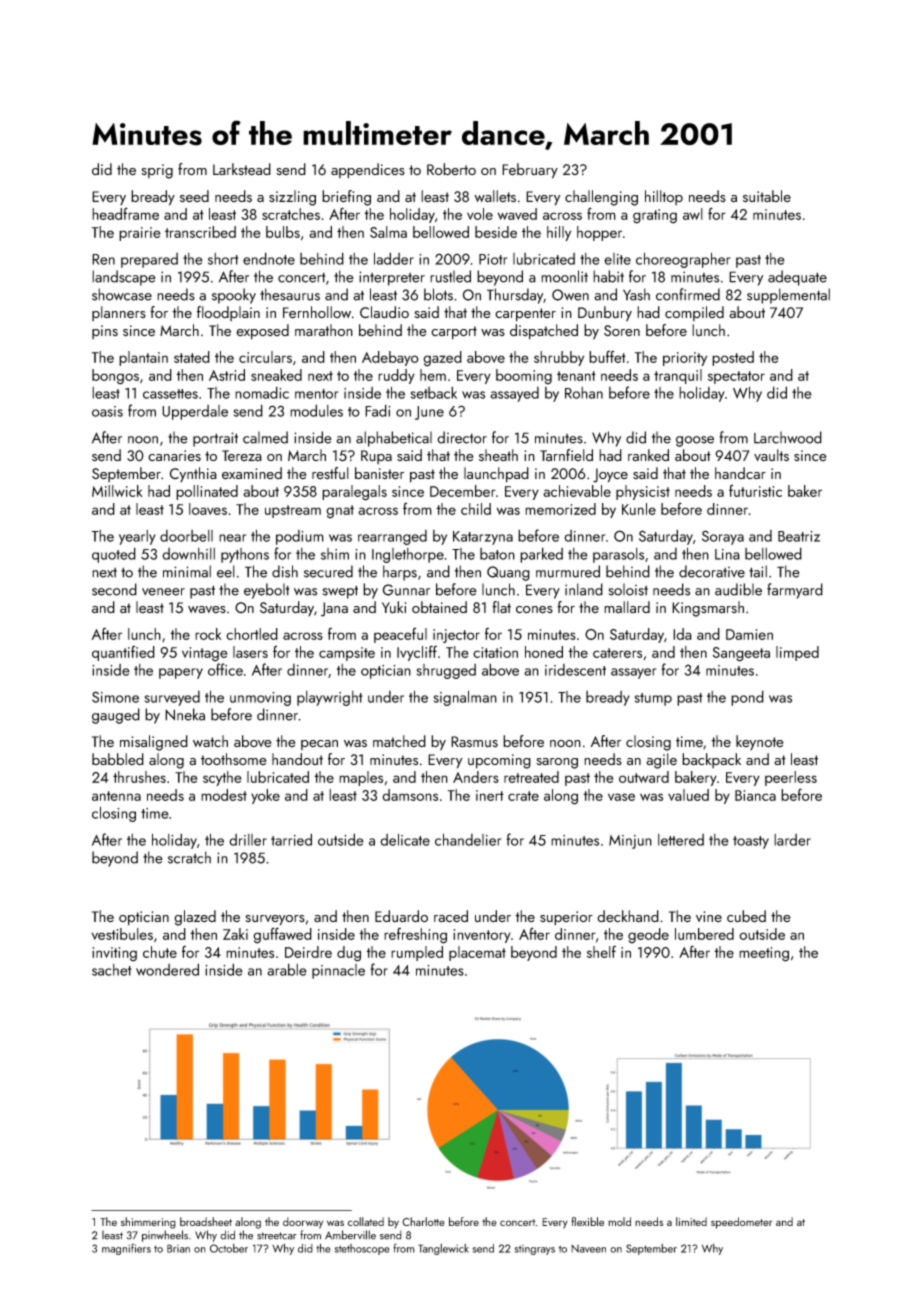  Describe the element at coordinates (661, 761) in the image. I see `agile` at that location.
